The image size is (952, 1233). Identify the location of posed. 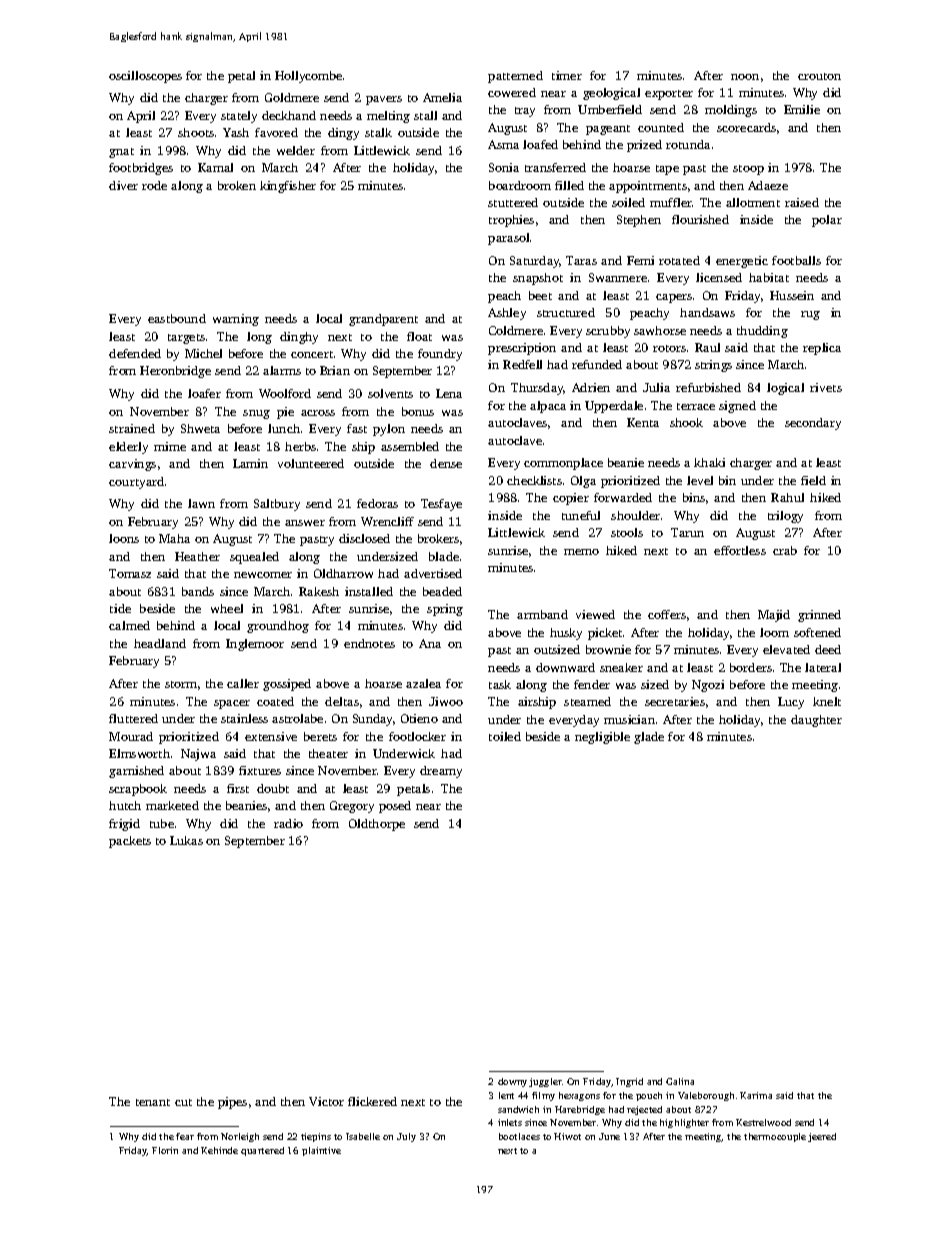
(395, 807).
